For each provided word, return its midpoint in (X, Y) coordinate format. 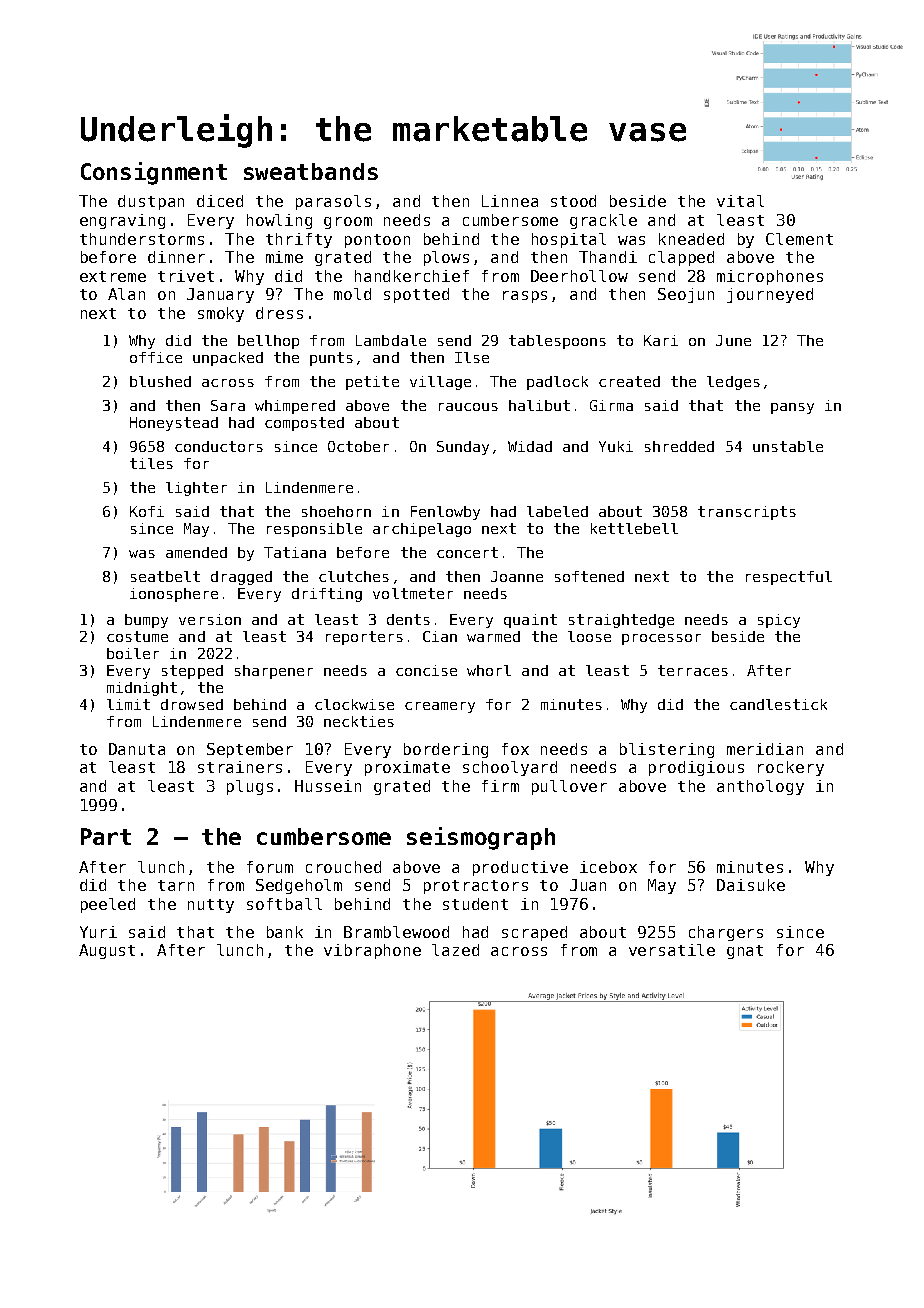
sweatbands (311, 171)
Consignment (154, 173)
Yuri (98, 932)
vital (740, 201)
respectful (789, 578)
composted (304, 424)
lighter (196, 489)
